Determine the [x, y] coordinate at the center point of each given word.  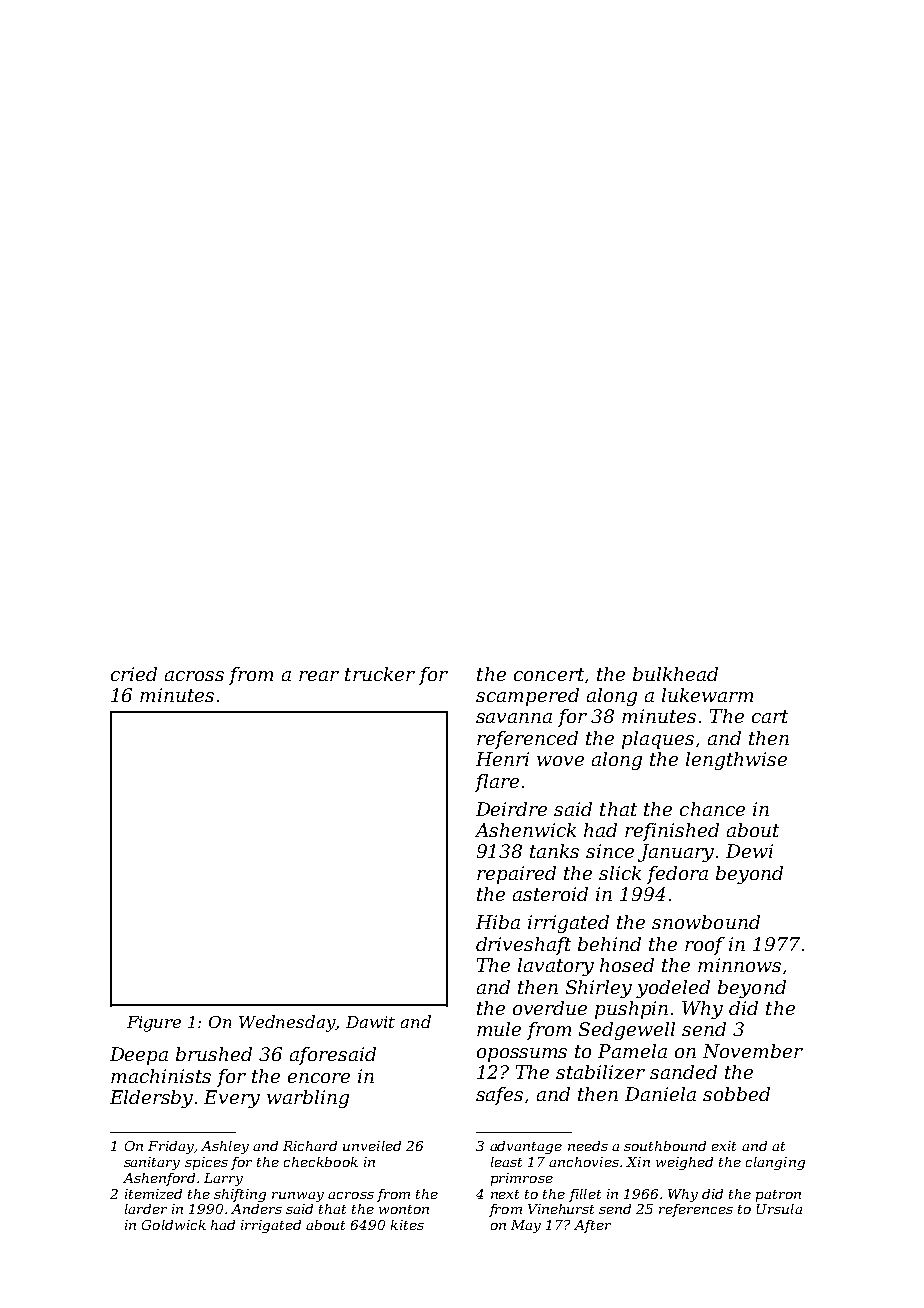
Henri [502, 759]
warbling [308, 1099]
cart [770, 716]
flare [497, 783]
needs [588, 1146]
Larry [223, 1179]
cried [134, 674]
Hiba [498, 922]
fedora [677, 875]
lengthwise [736, 761]
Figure [154, 1024]
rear [319, 676]
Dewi [749, 851]
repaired [516, 875]
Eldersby [151, 1099]
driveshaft [523, 946]
